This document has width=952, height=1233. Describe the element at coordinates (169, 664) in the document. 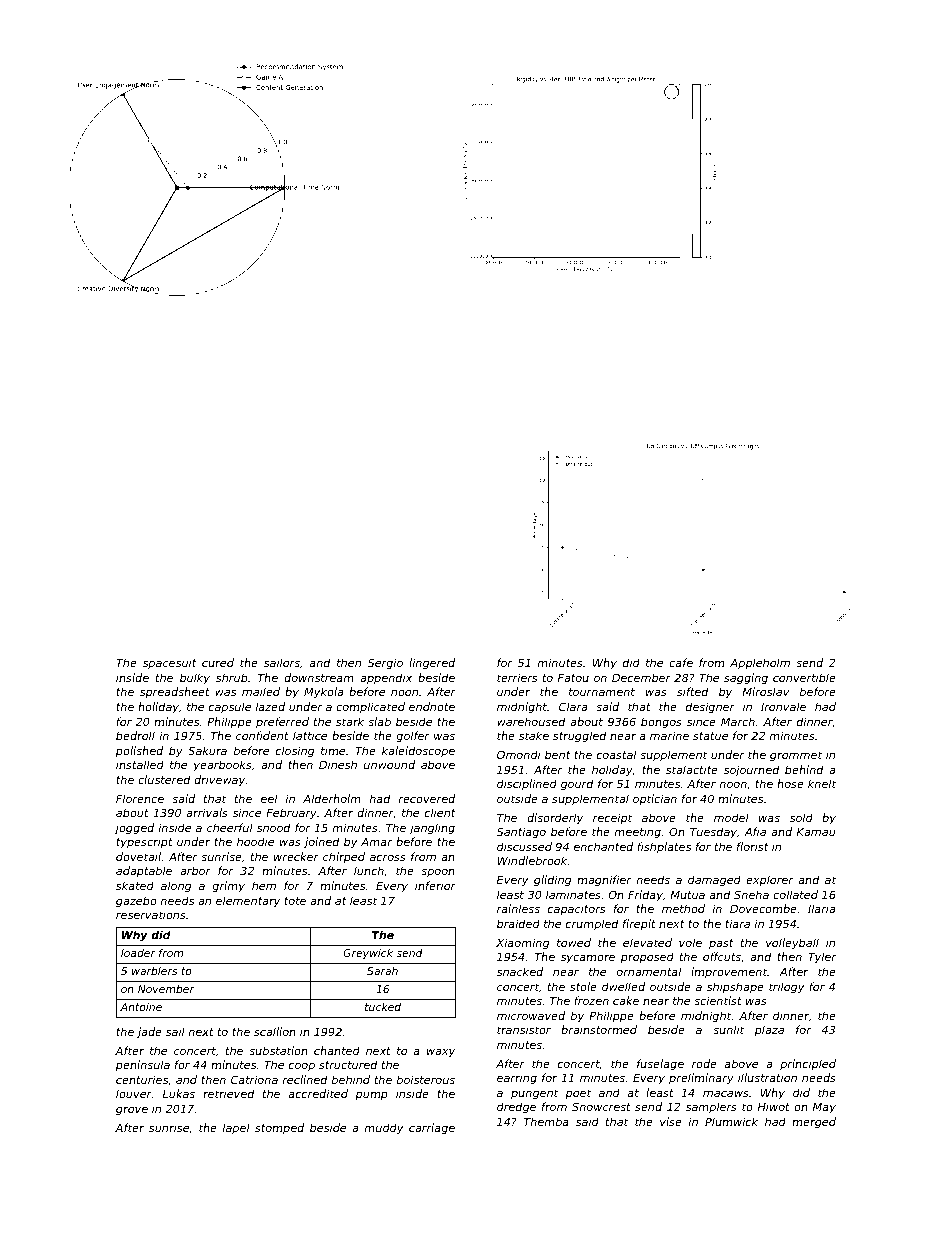

I see `spacesuit` at that location.
